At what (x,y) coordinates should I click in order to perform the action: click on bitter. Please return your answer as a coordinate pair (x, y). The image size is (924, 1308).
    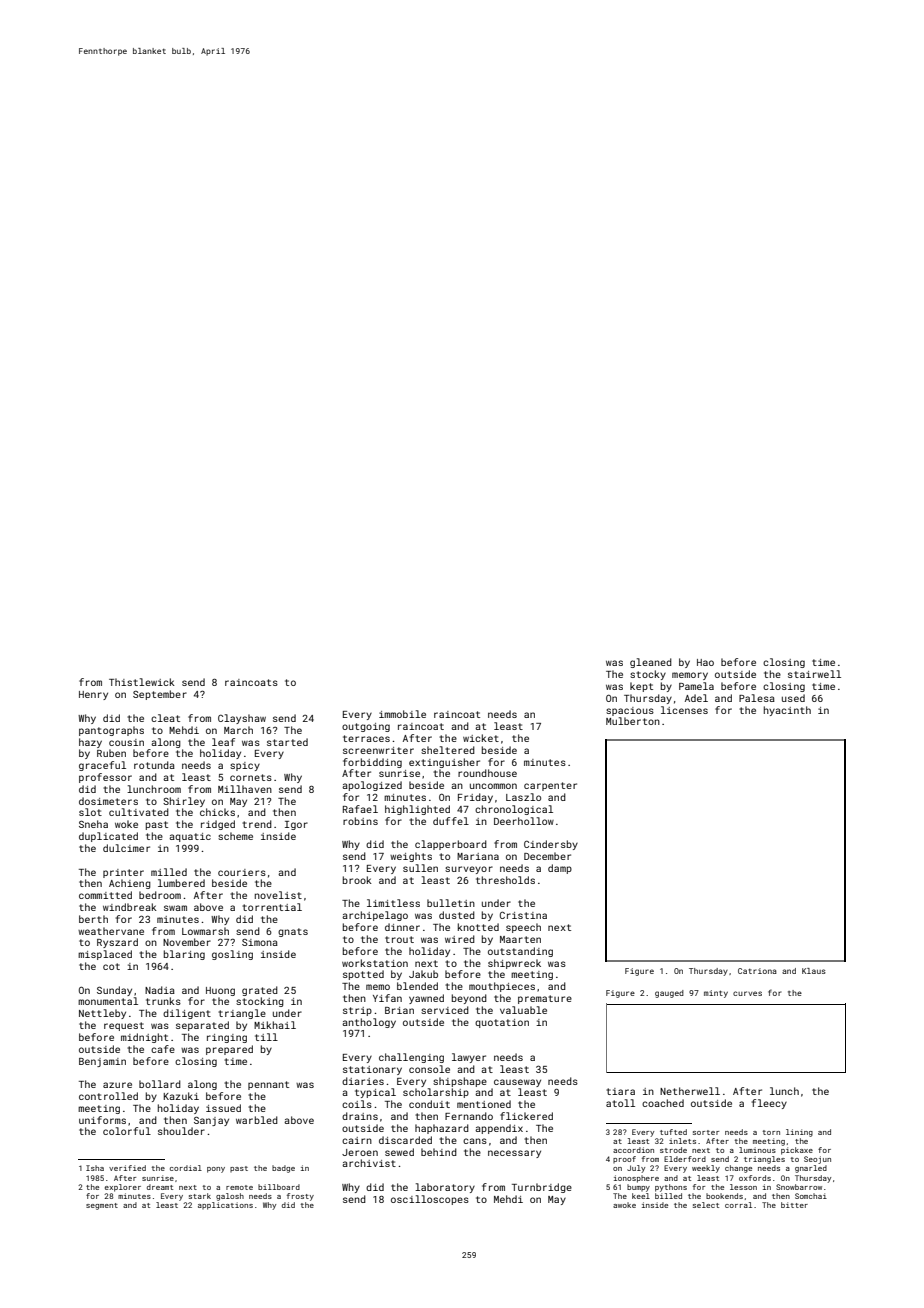
    Looking at the image, I should click on (794, 1205).
